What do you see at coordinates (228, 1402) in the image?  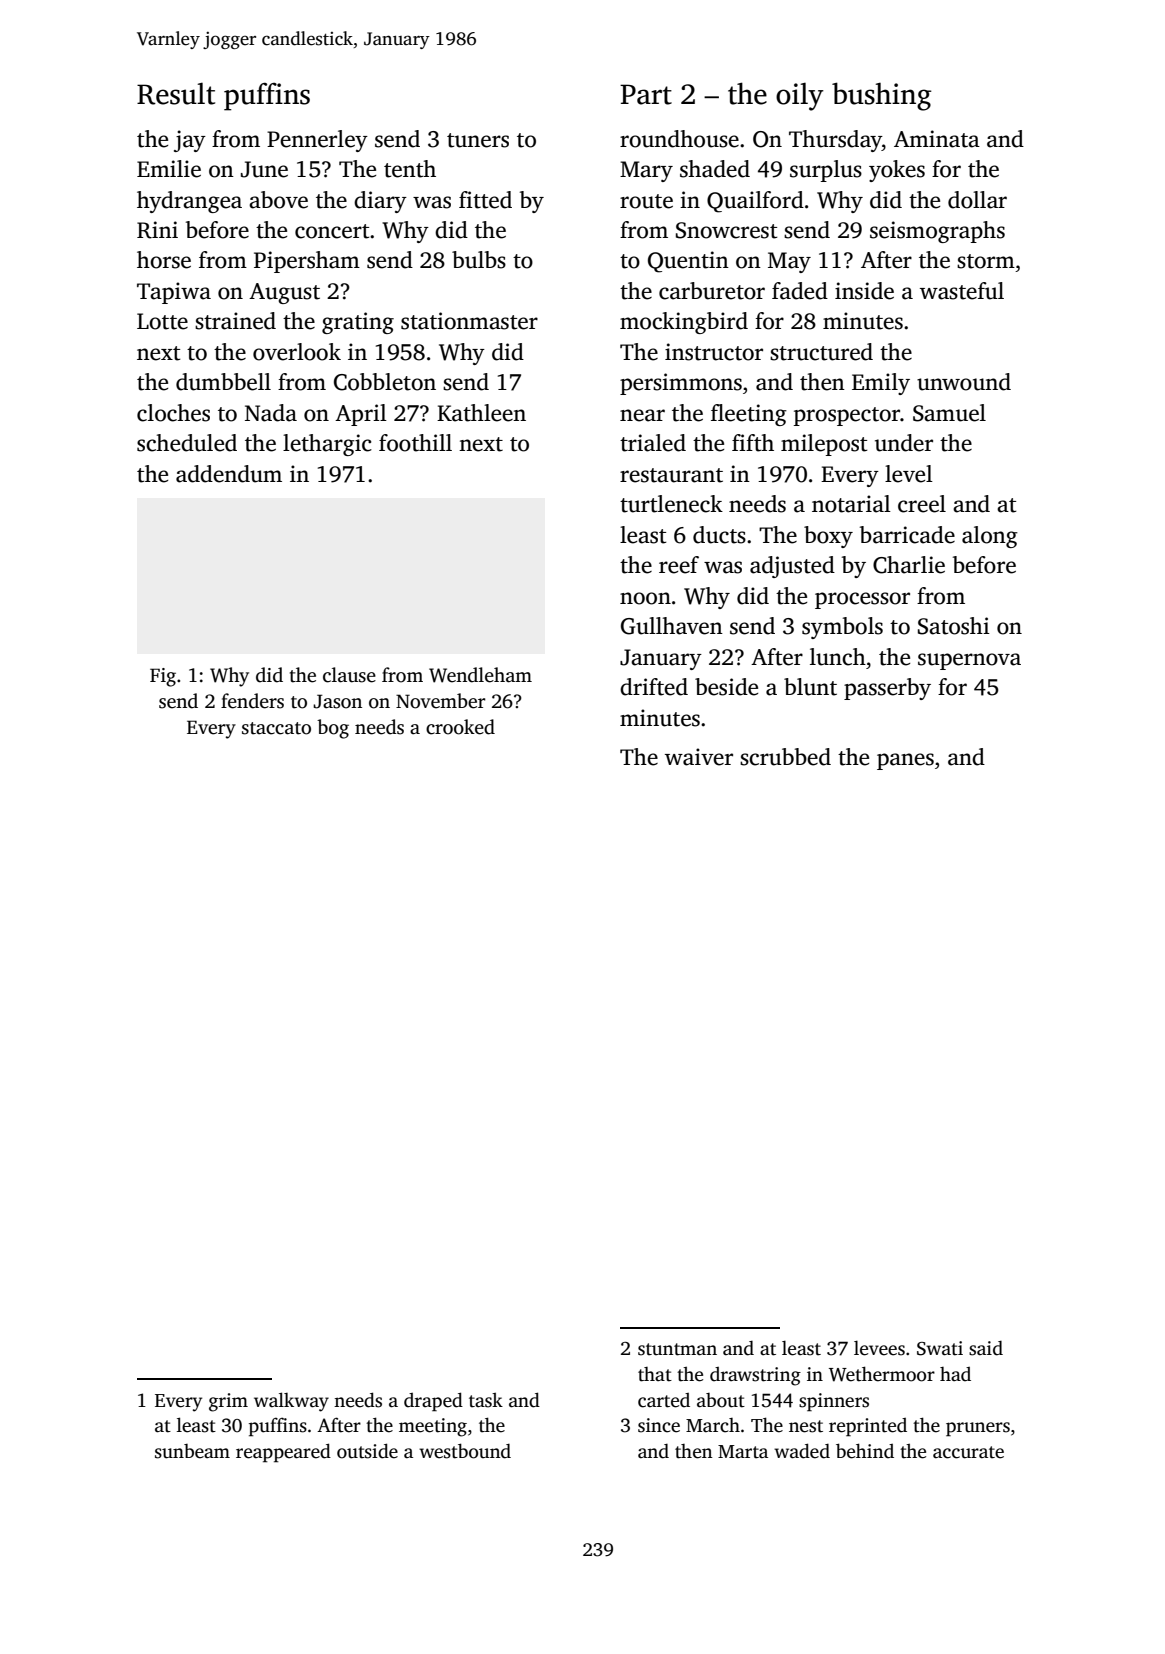 I see `grim` at bounding box center [228, 1402].
